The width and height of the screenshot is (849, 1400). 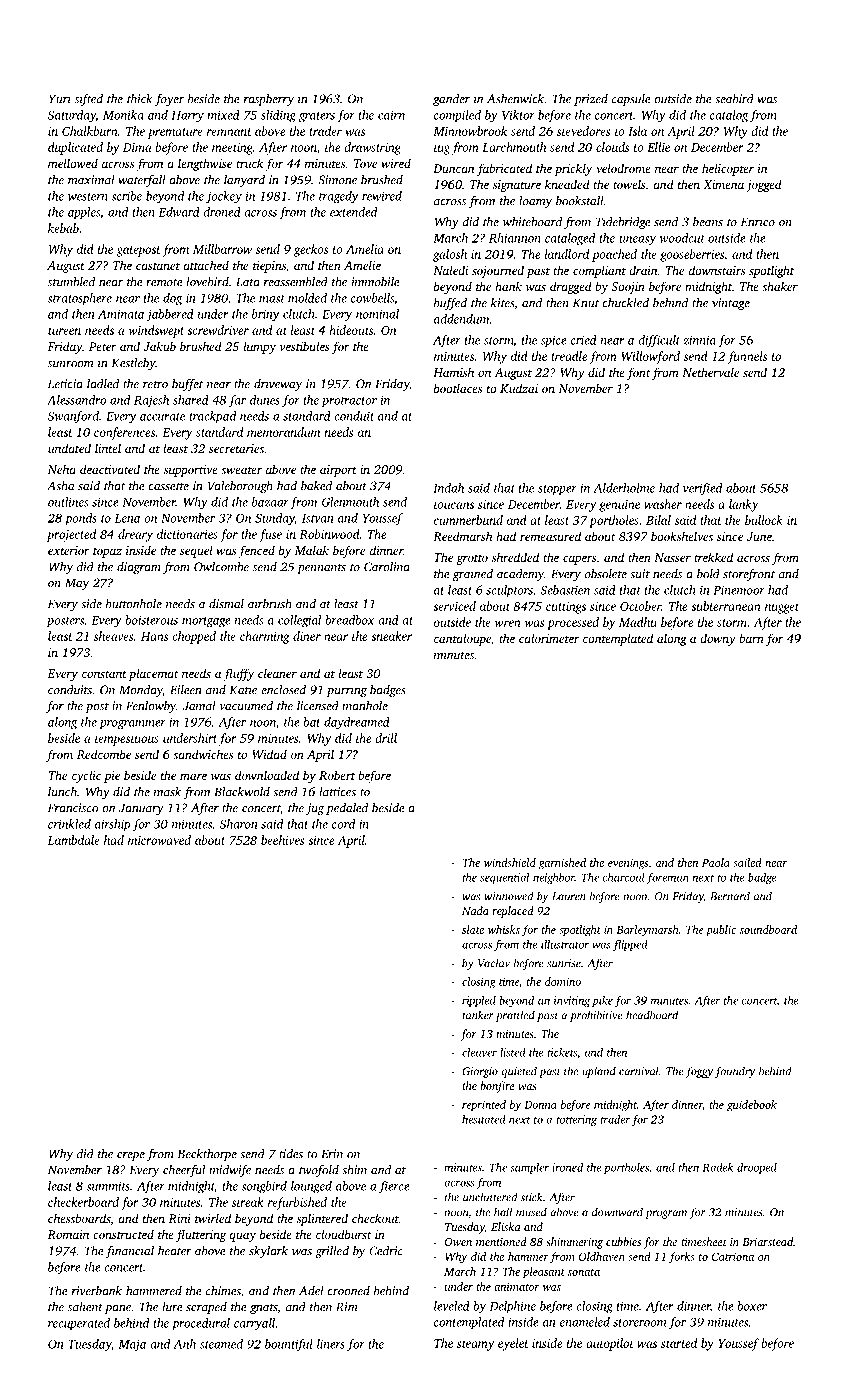 I want to click on Simone, so click(x=337, y=180).
